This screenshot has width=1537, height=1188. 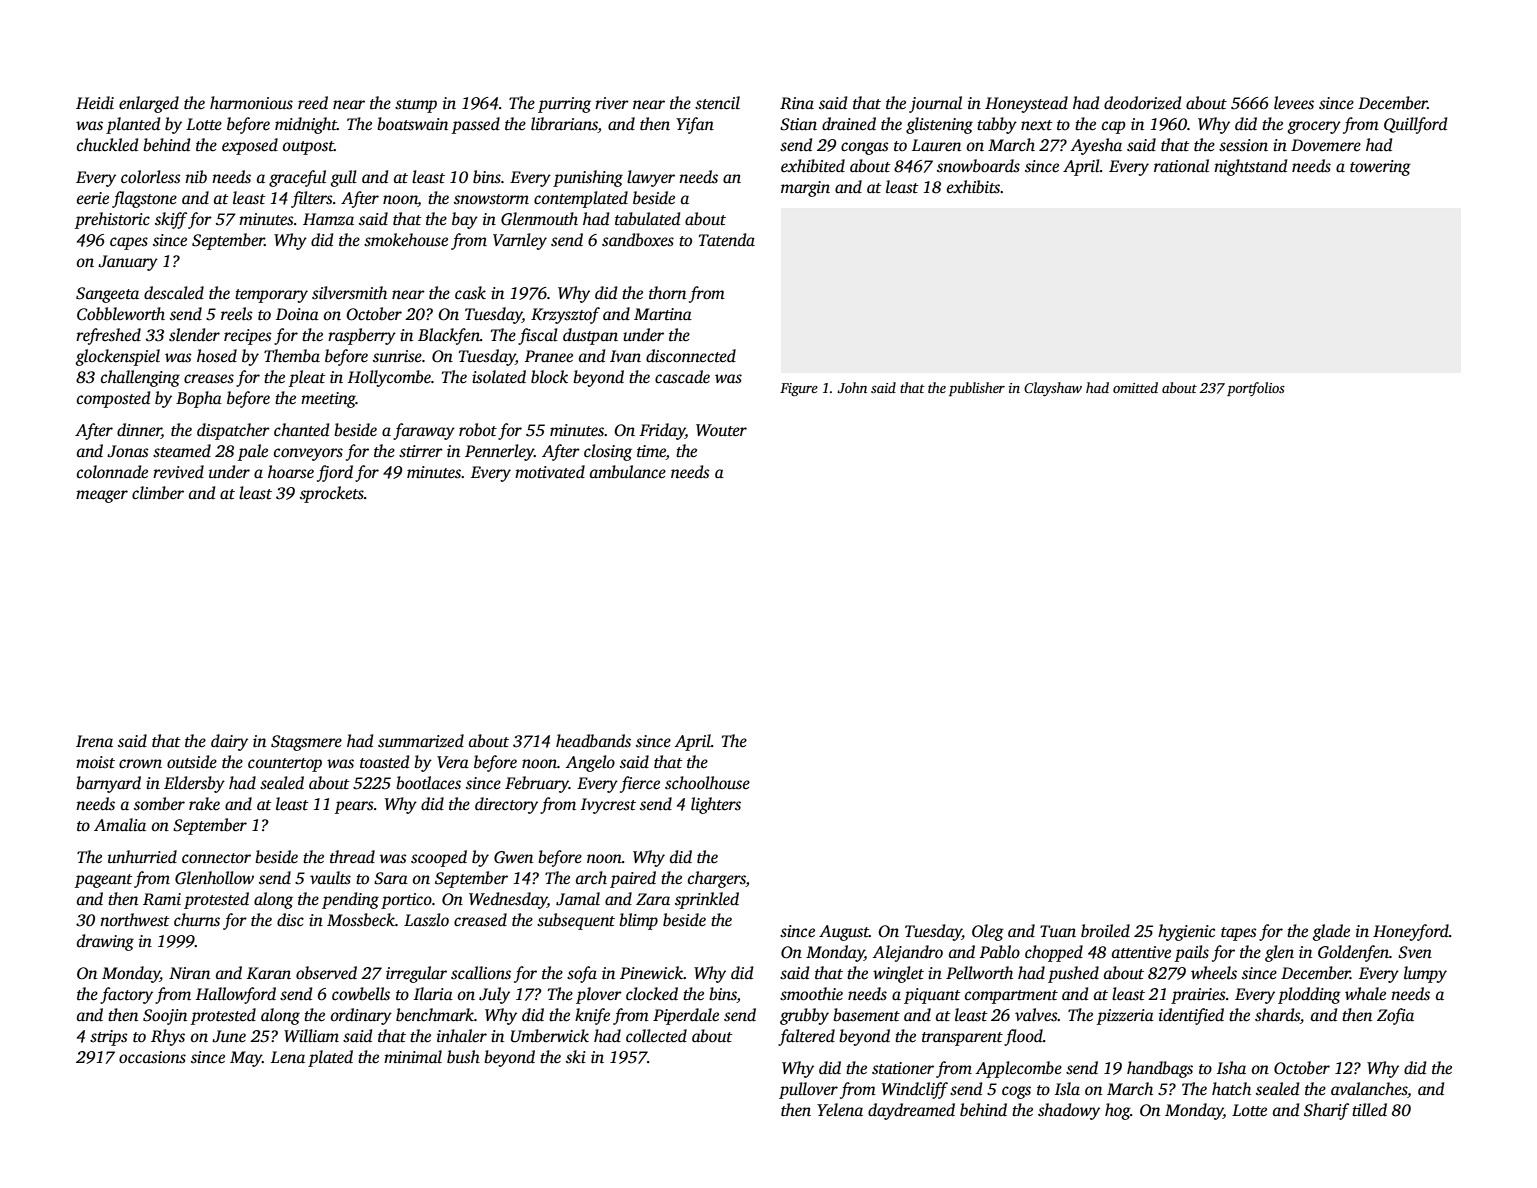 I want to click on Honeyford, so click(x=1411, y=932).
